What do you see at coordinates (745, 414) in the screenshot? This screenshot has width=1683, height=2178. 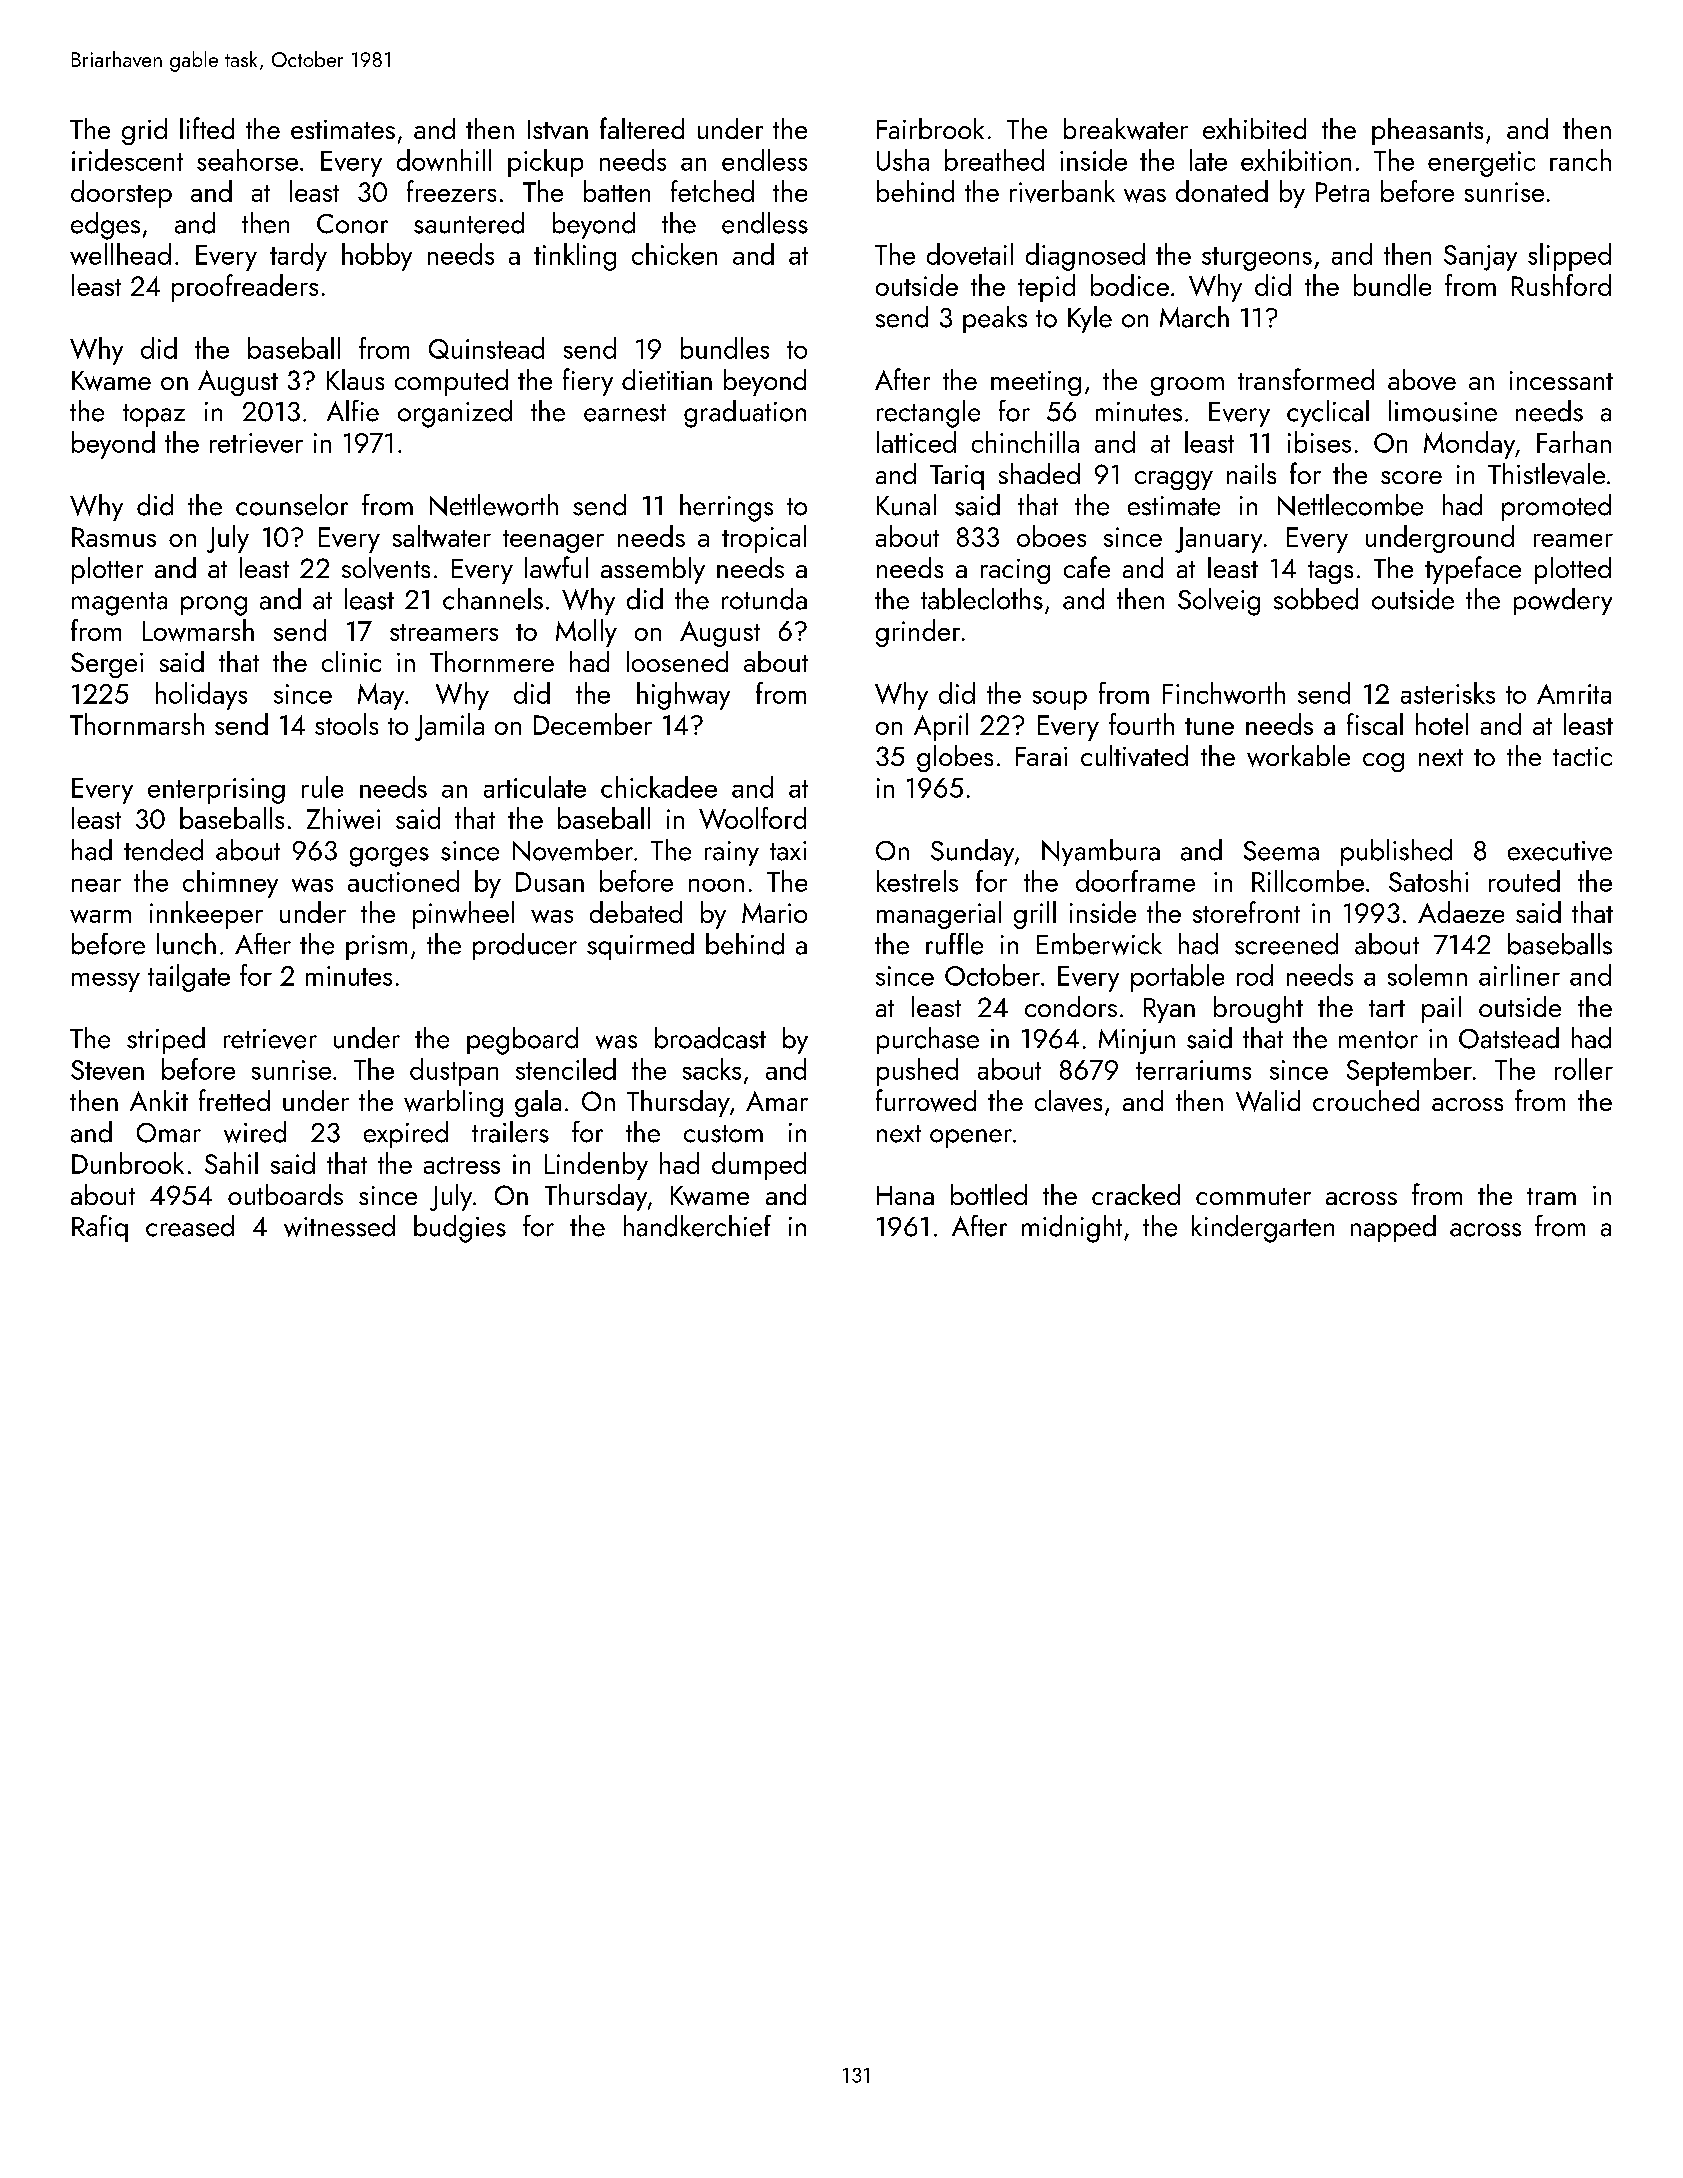 I see `graduation` at bounding box center [745, 414].
